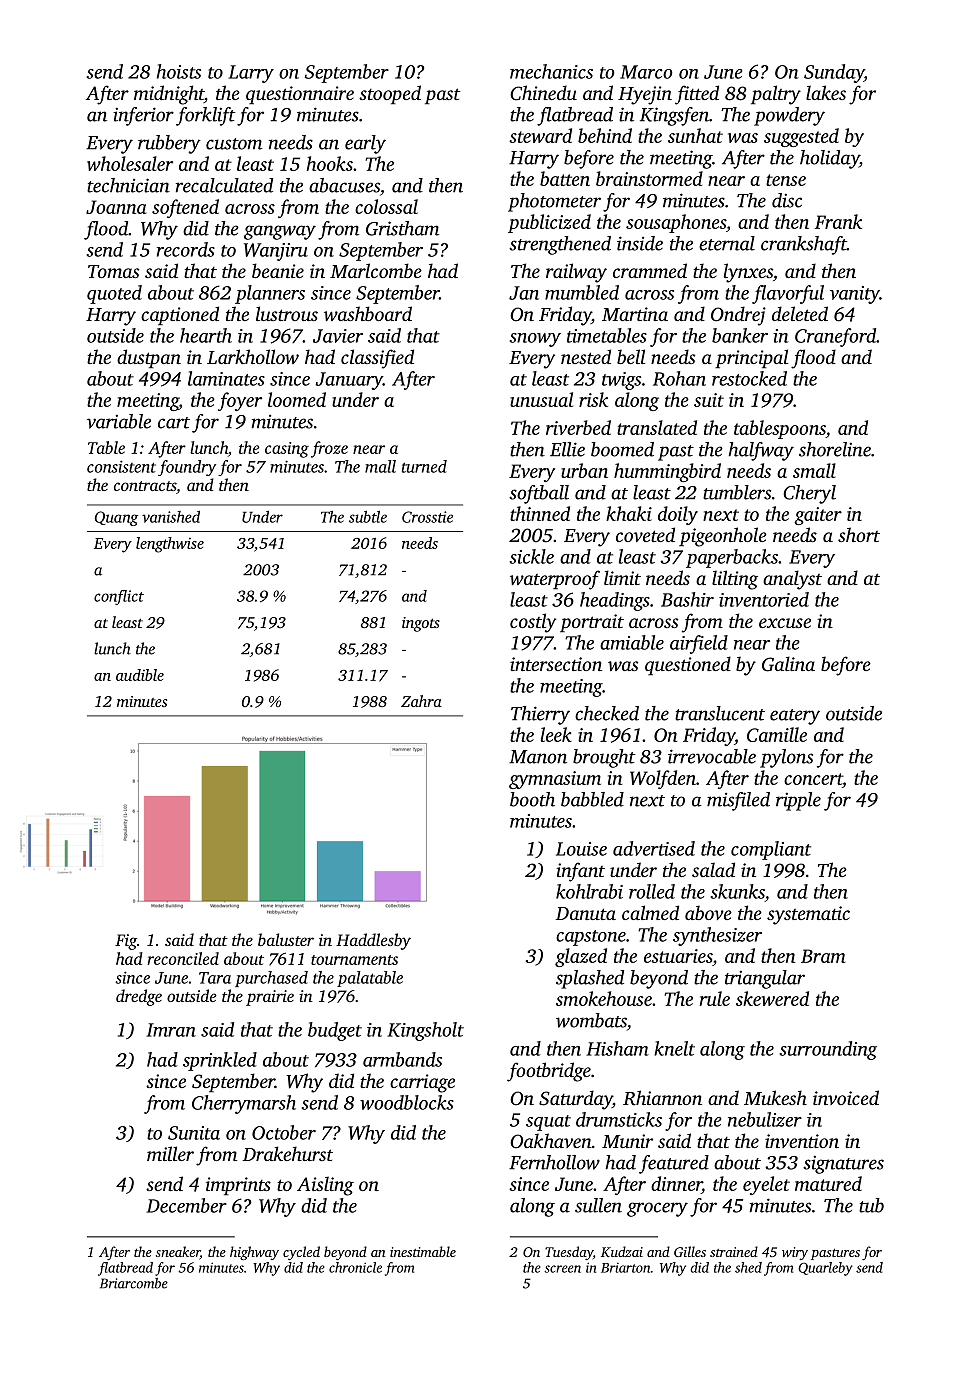 The height and width of the screenshot is (1383, 973). Describe the element at coordinates (541, 399) in the screenshot. I see `unusual` at that location.
